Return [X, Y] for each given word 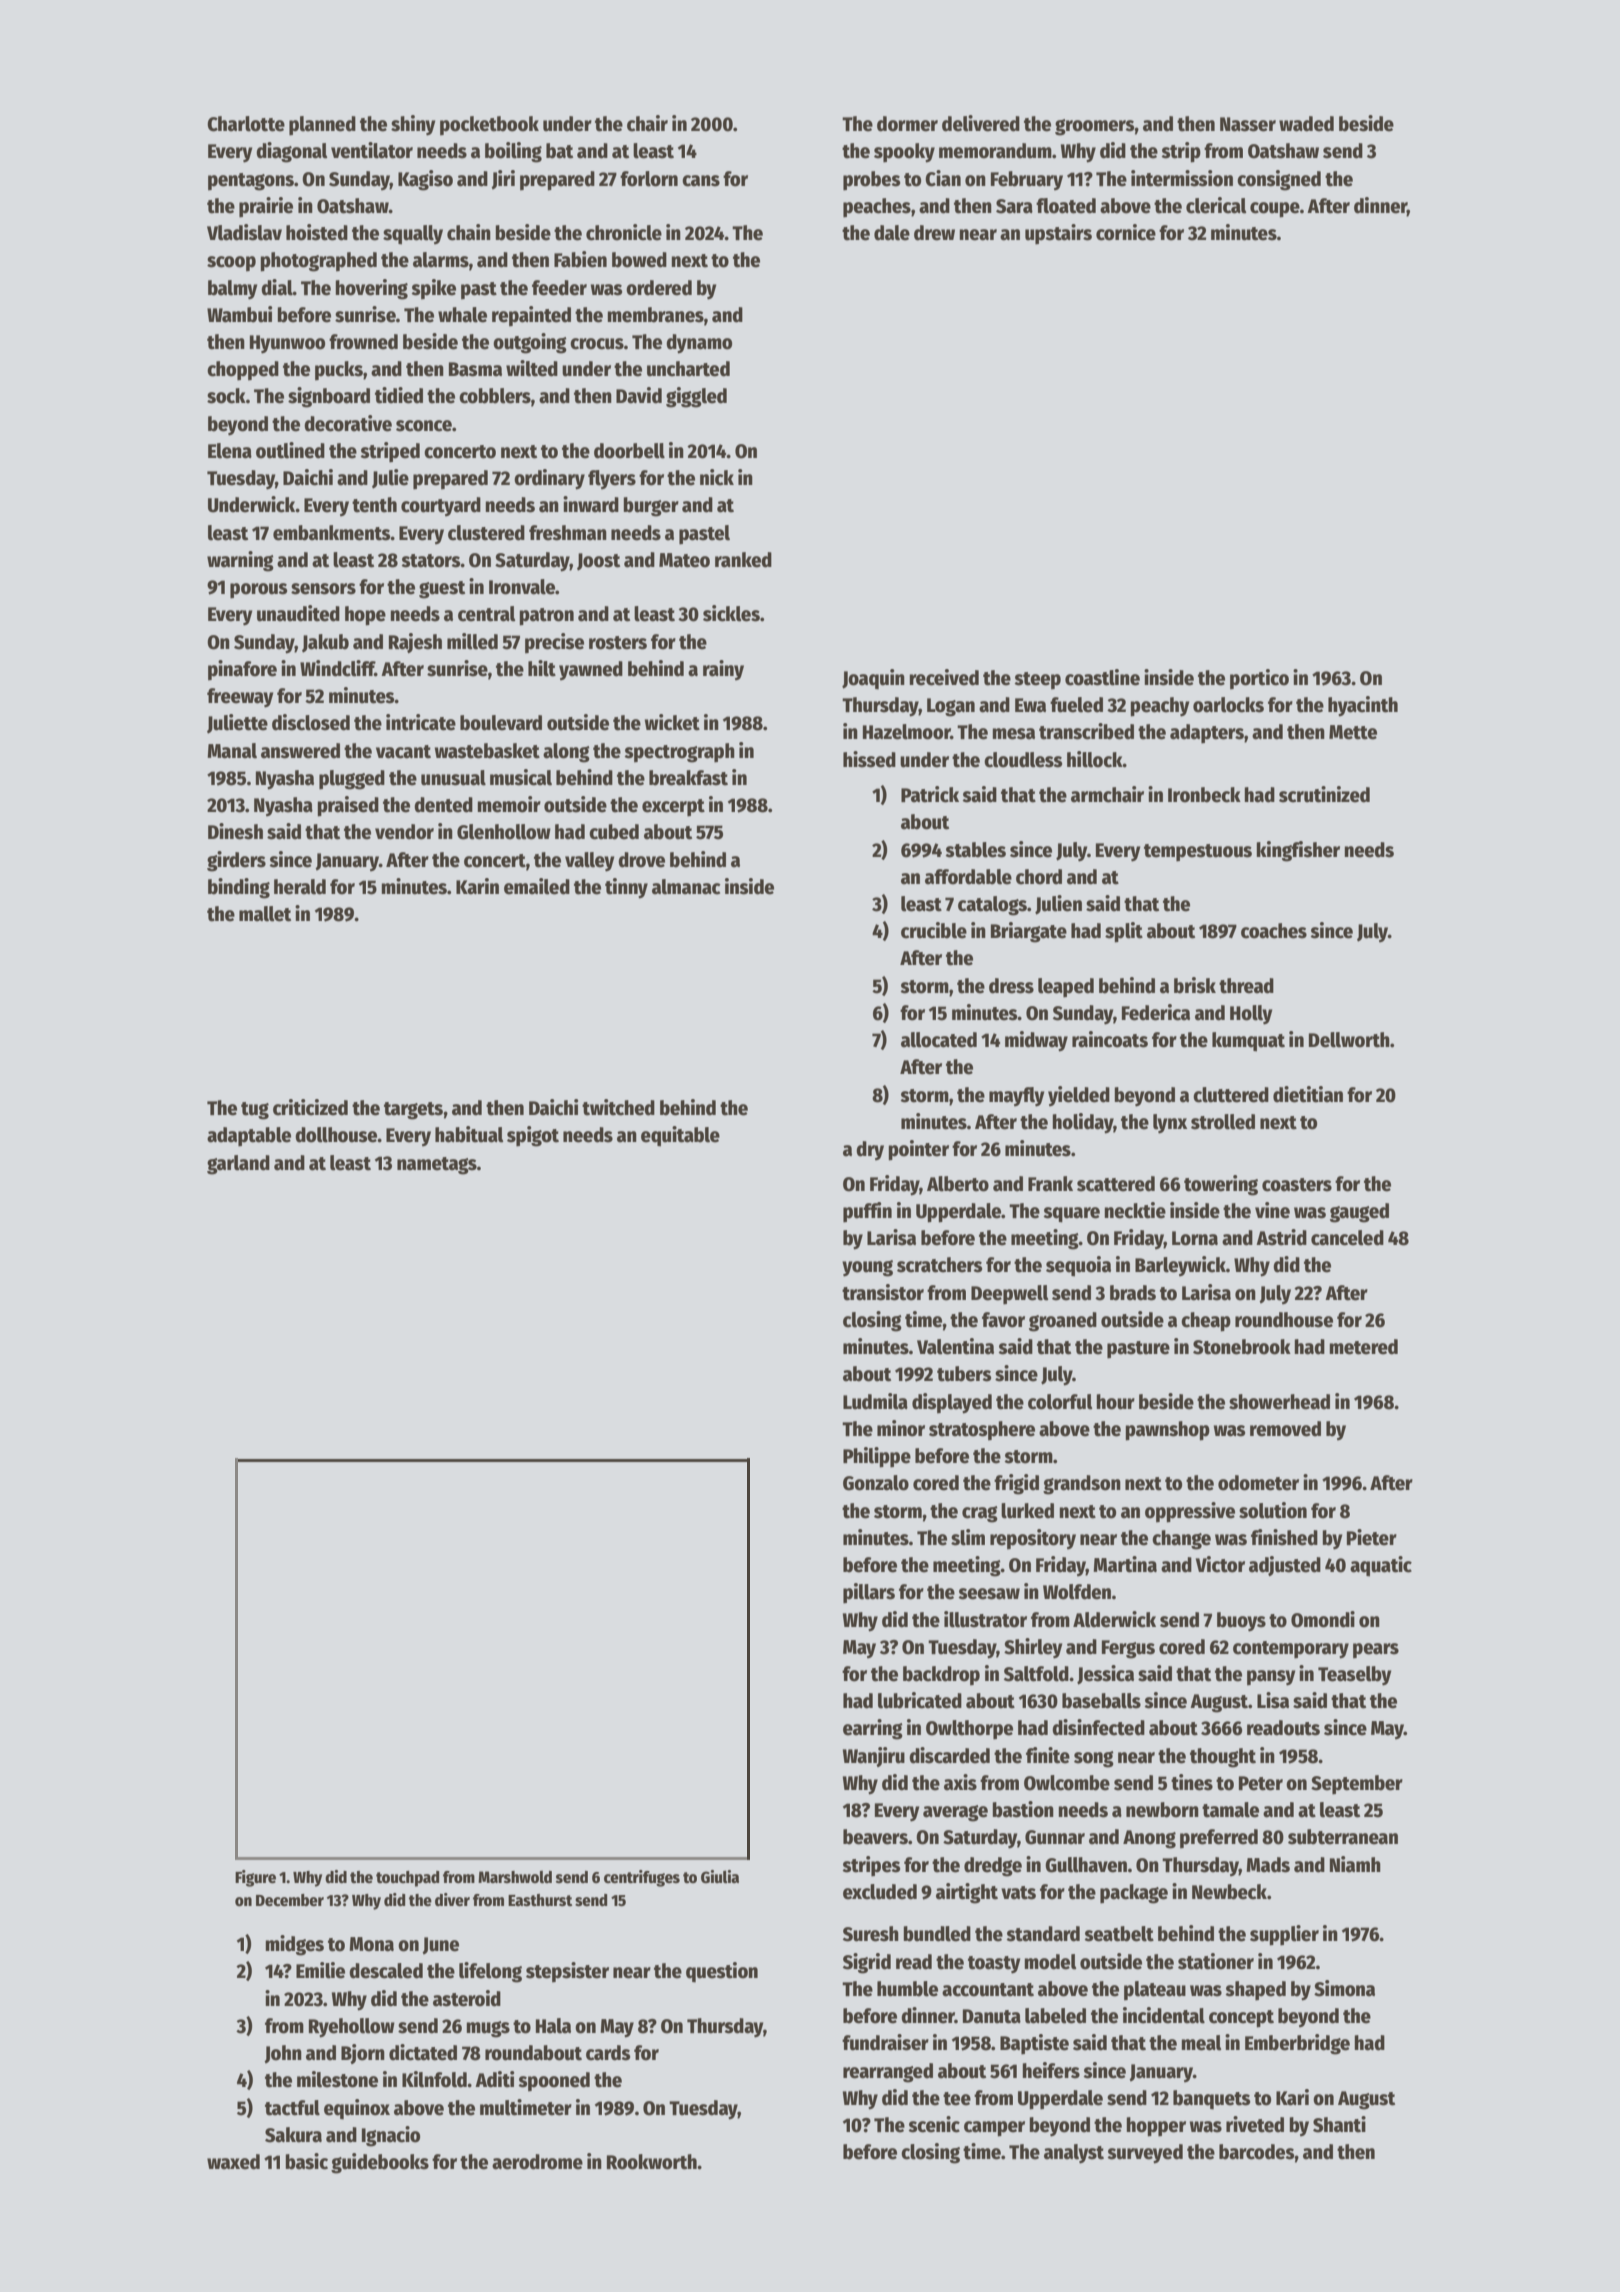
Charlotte [246, 124]
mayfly [1016, 1097]
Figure [255, 1878]
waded [1306, 124]
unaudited [298, 613]
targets [413, 1111]
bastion [1023, 1809]
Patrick [930, 794]
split [1124, 932]
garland [238, 1165]
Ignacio [391, 2136]
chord [1039, 877]
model [1050, 1962]
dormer [907, 124]
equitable [680, 1136]
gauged [1359, 1213]
